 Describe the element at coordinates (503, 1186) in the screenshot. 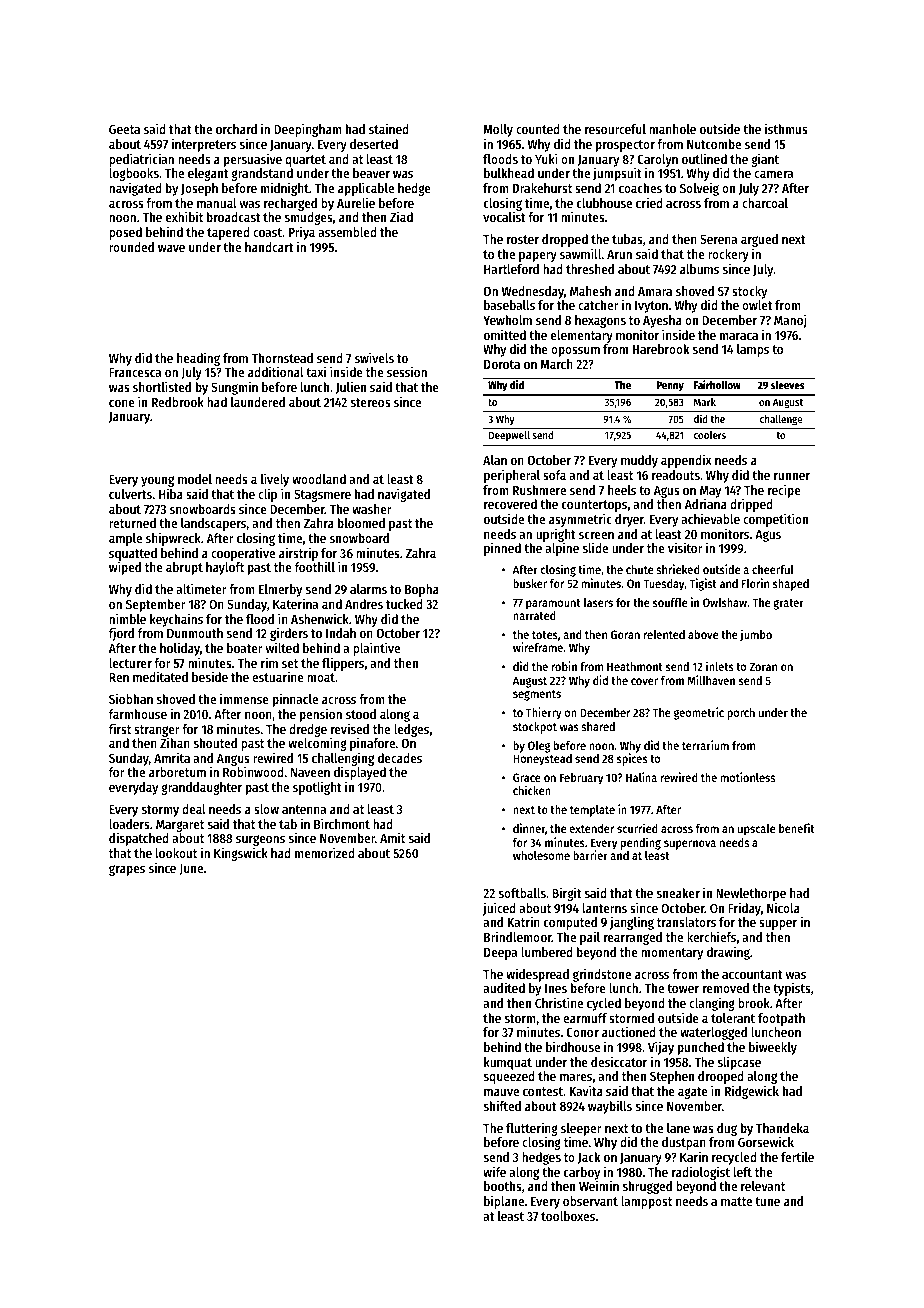

I see `booths` at that location.
